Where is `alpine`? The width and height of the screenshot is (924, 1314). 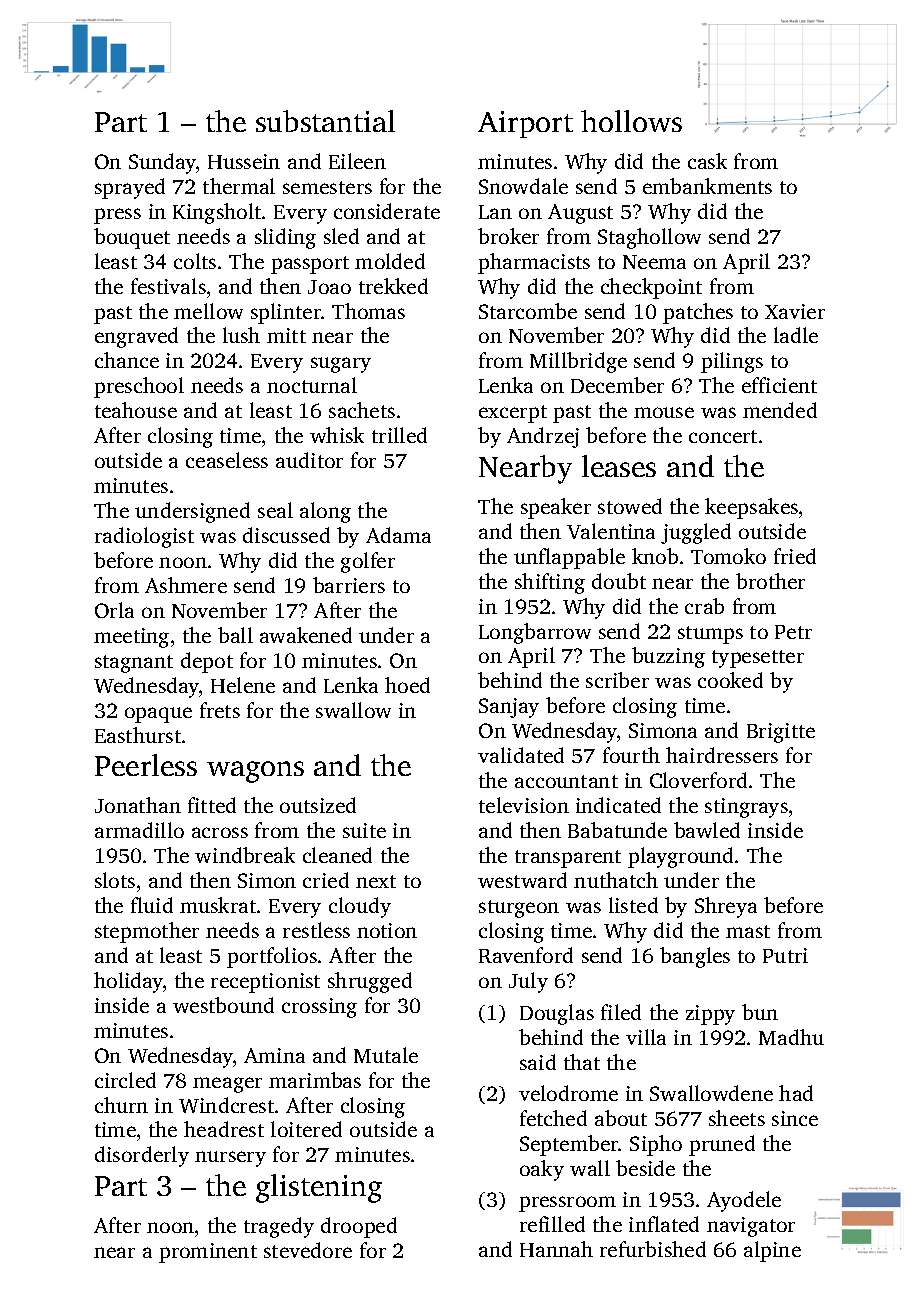 alpine is located at coordinates (772, 1251).
